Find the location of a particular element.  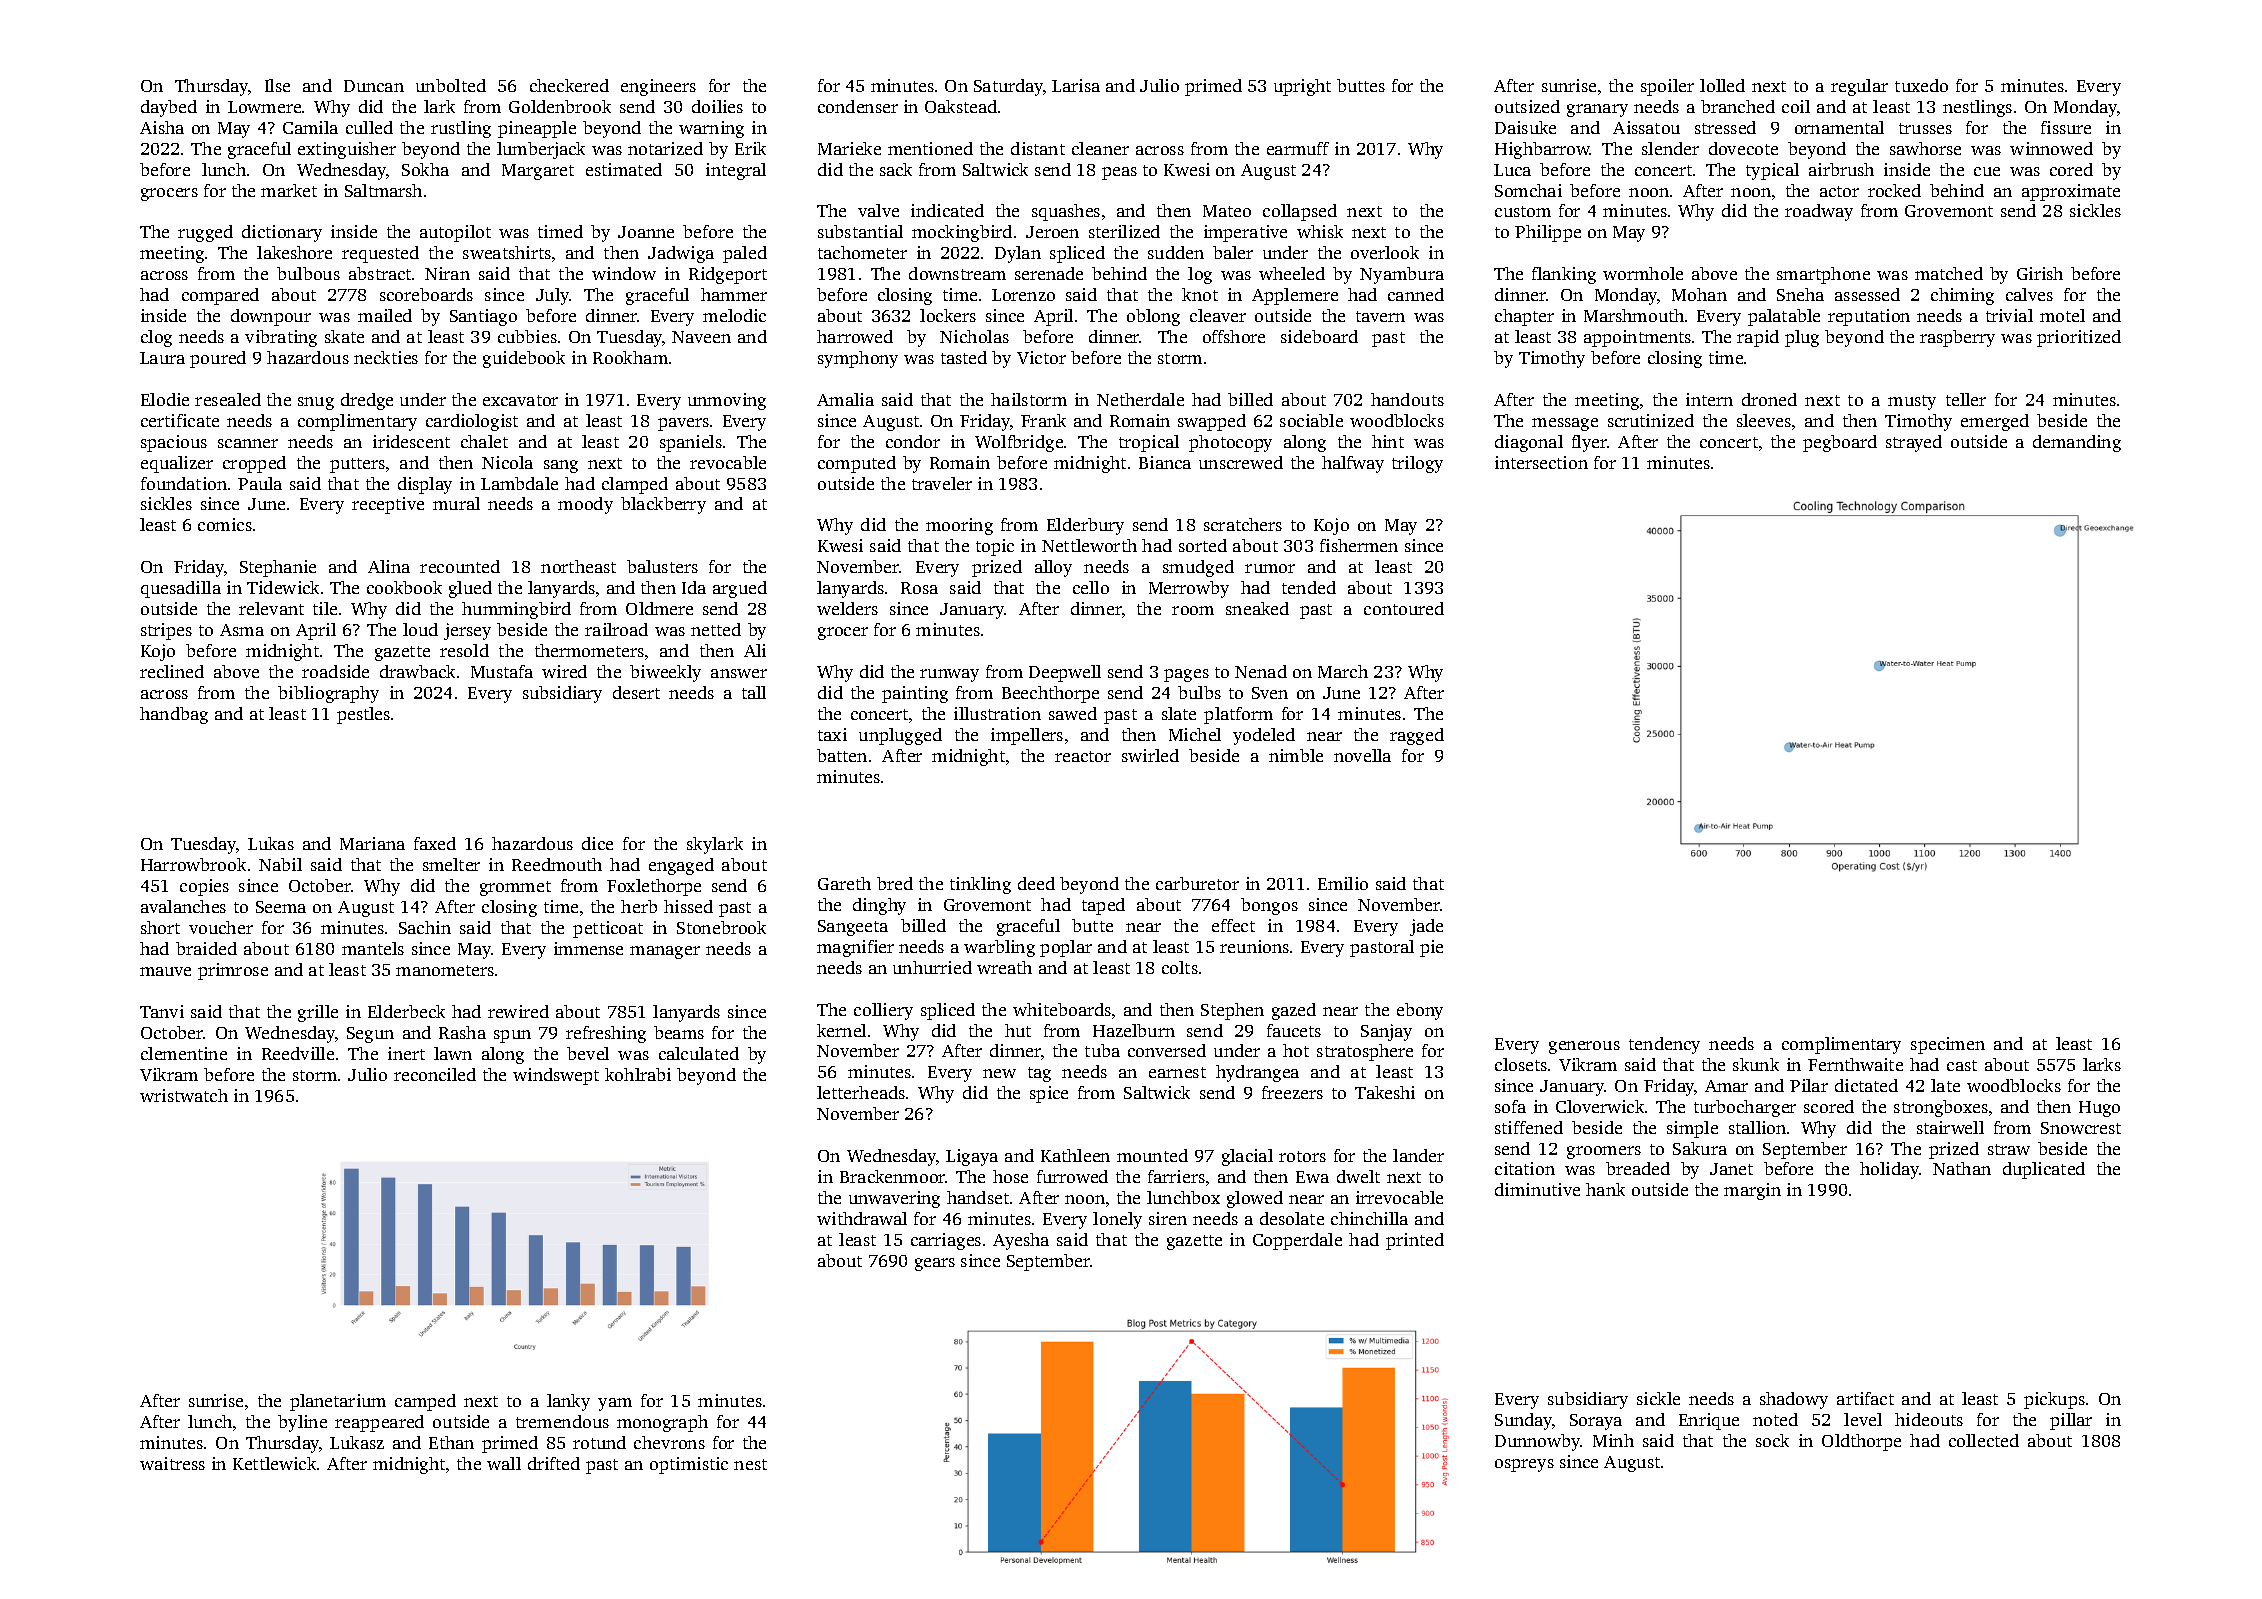

cleaner is located at coordinates (1100, 148).
